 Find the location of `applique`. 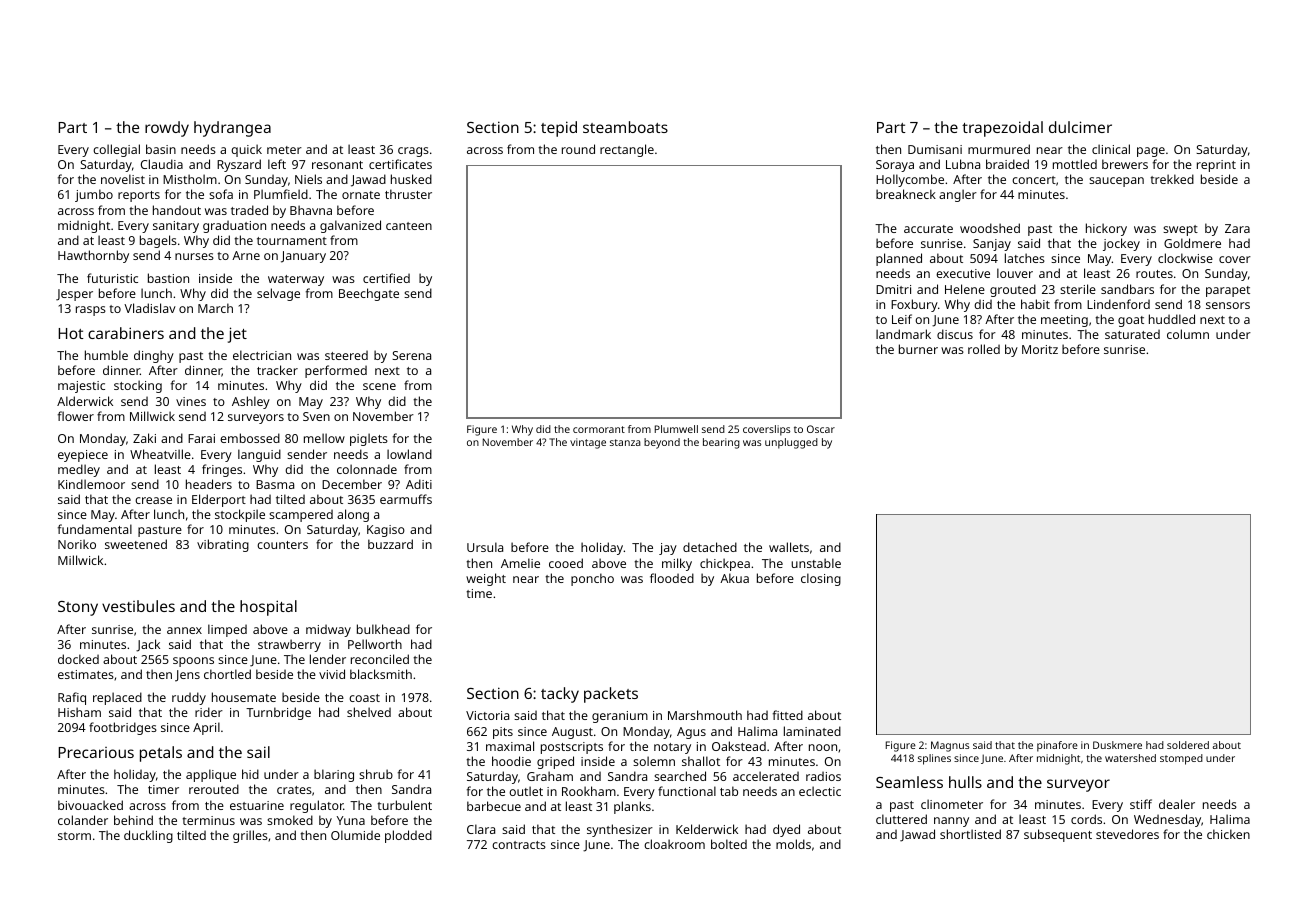

applique is located at coordinates (211, 775).
